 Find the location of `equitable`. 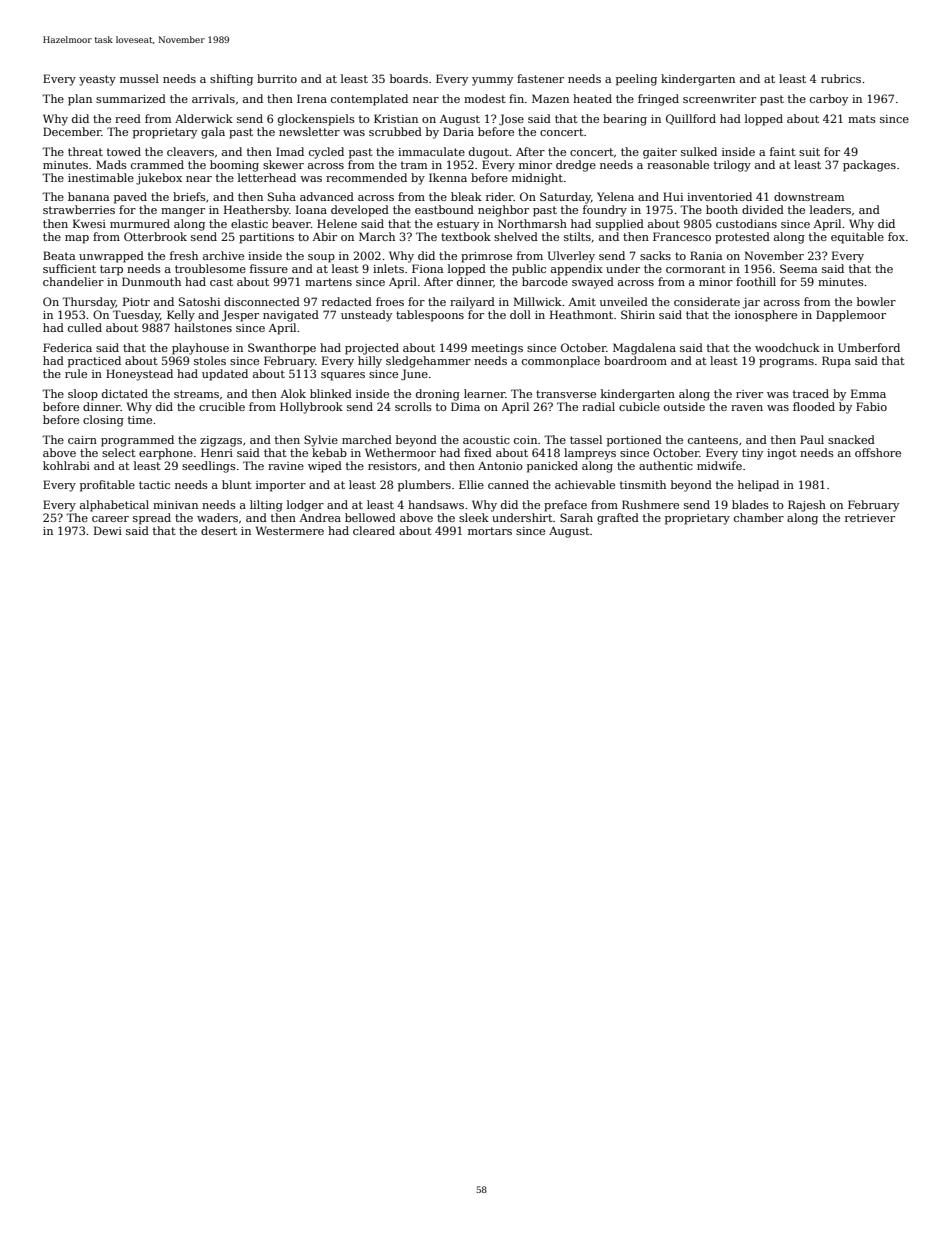

equitable is located at coordinates (857, 238).
